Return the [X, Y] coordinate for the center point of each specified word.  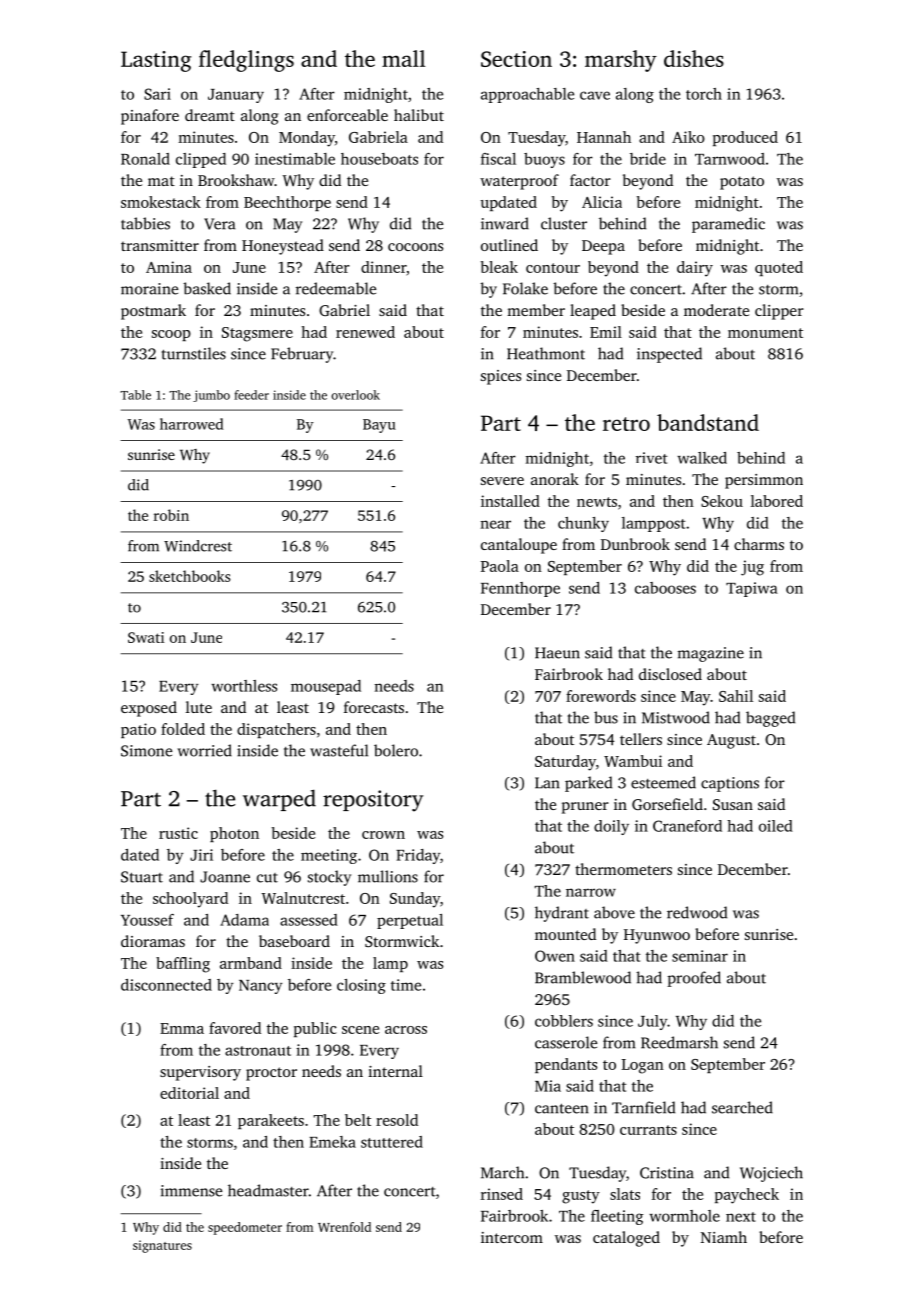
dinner [383, 267]
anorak [555, 479]
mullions [388, 876]
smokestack [161, 202]
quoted [779, 268]
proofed [694, 979]
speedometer [245, 1228]
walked [702, 458]
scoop [171, 335]
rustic [178, 833]
